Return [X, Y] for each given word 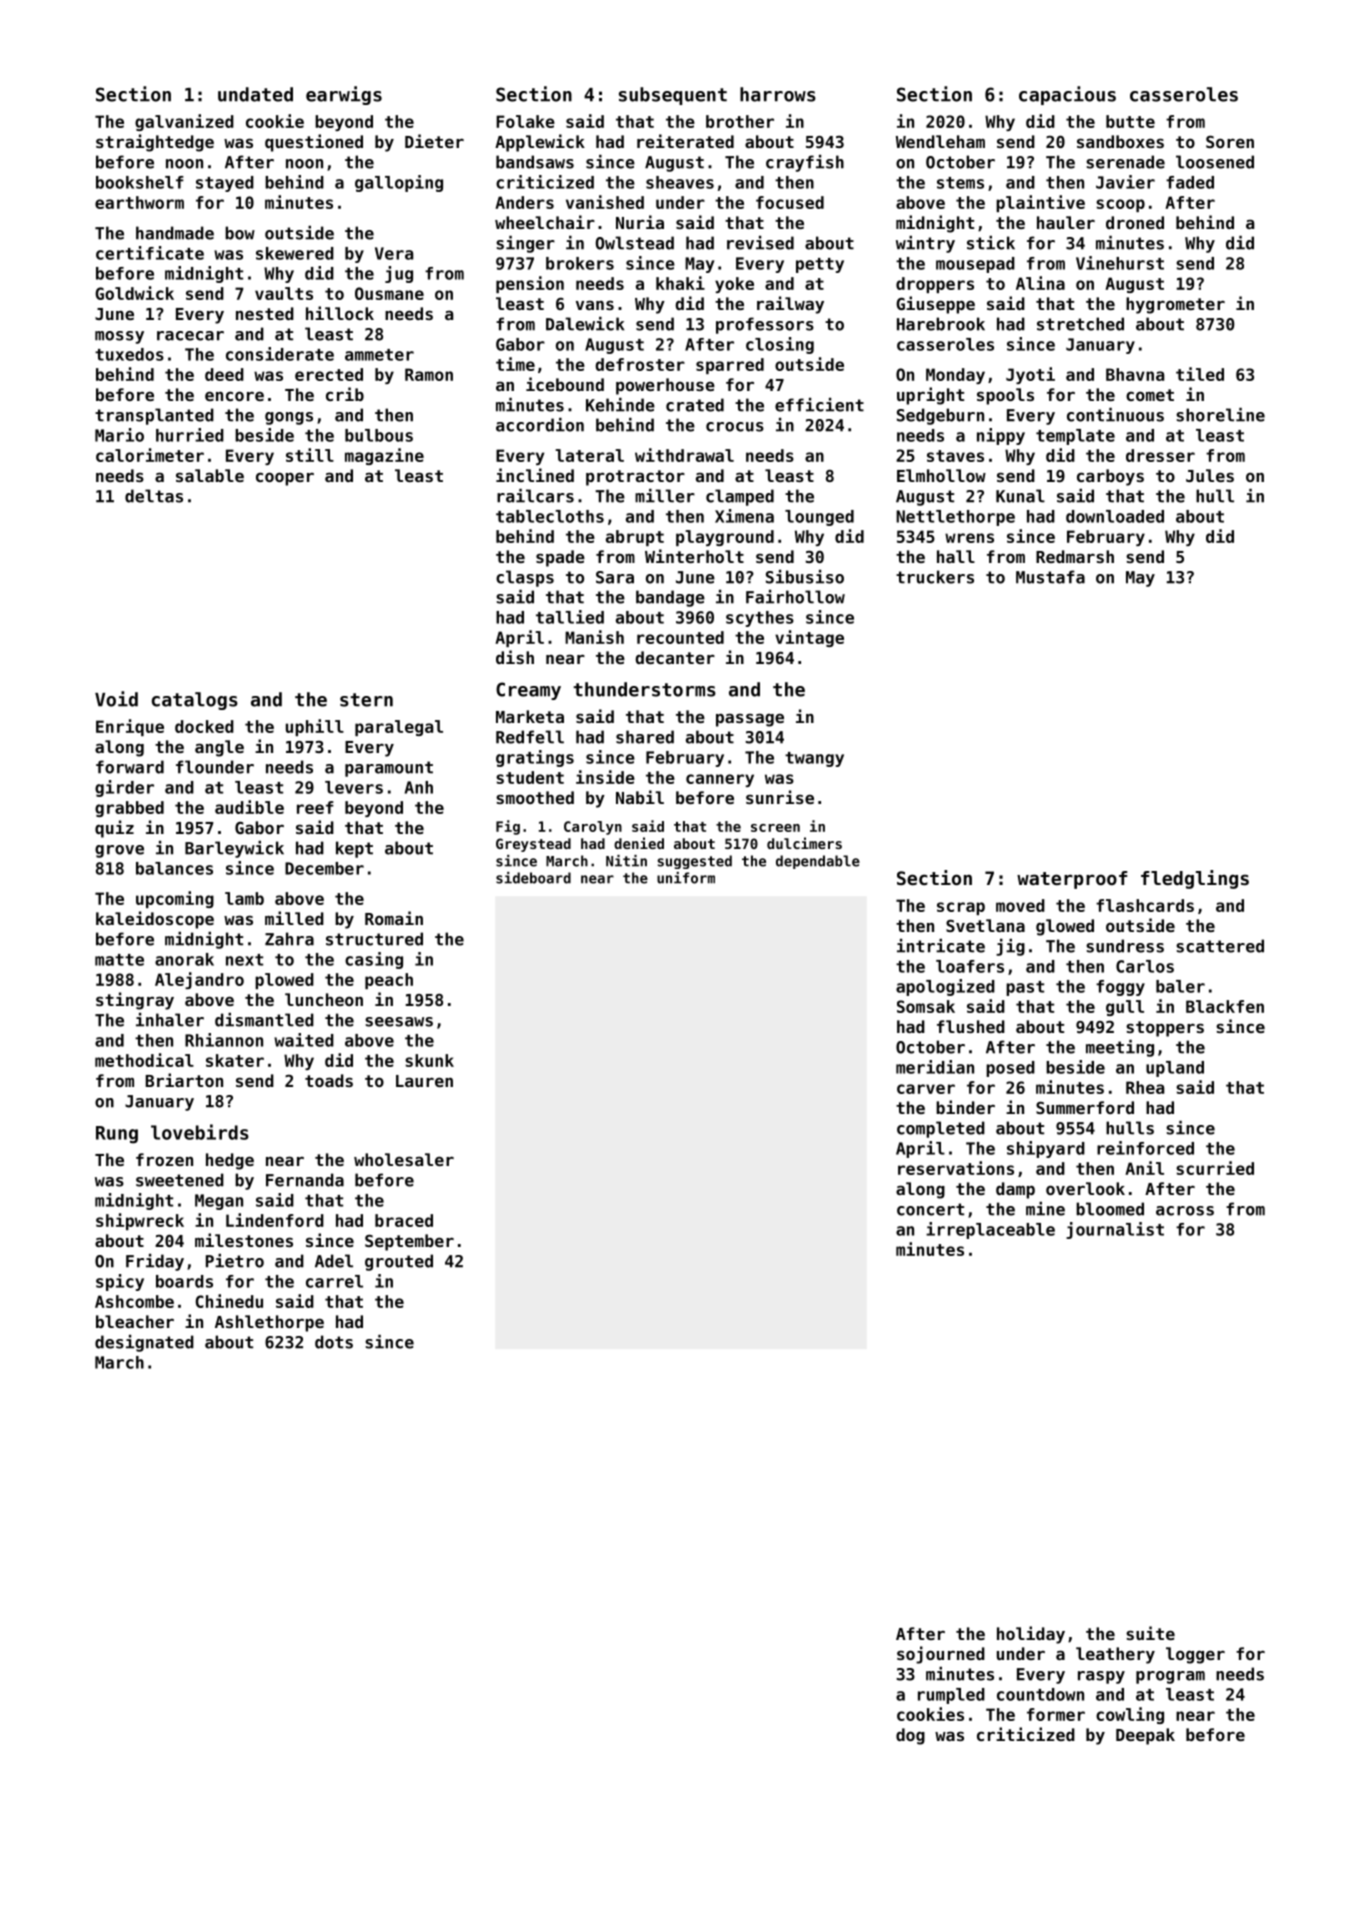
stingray [135, 1001]
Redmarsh [1075, 556]
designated [144, 1343]
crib [345, 394]
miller [665, 496]
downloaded [1115, 516]
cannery [720, 780]
